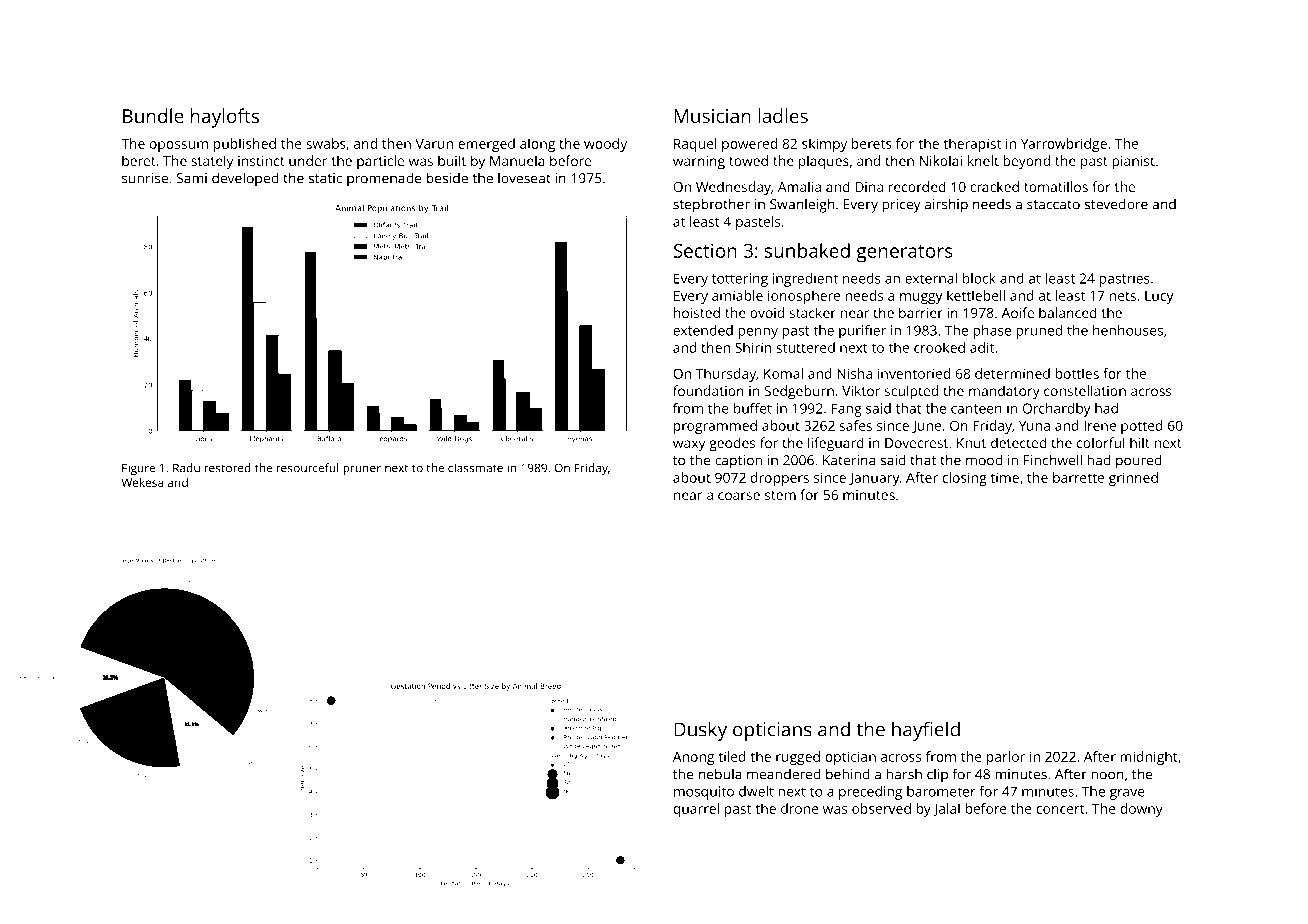 The image size is (1308, 924). What do you see at coordinates (325, 178) in the page?
I see `static` at bounding box center [325, 178].
